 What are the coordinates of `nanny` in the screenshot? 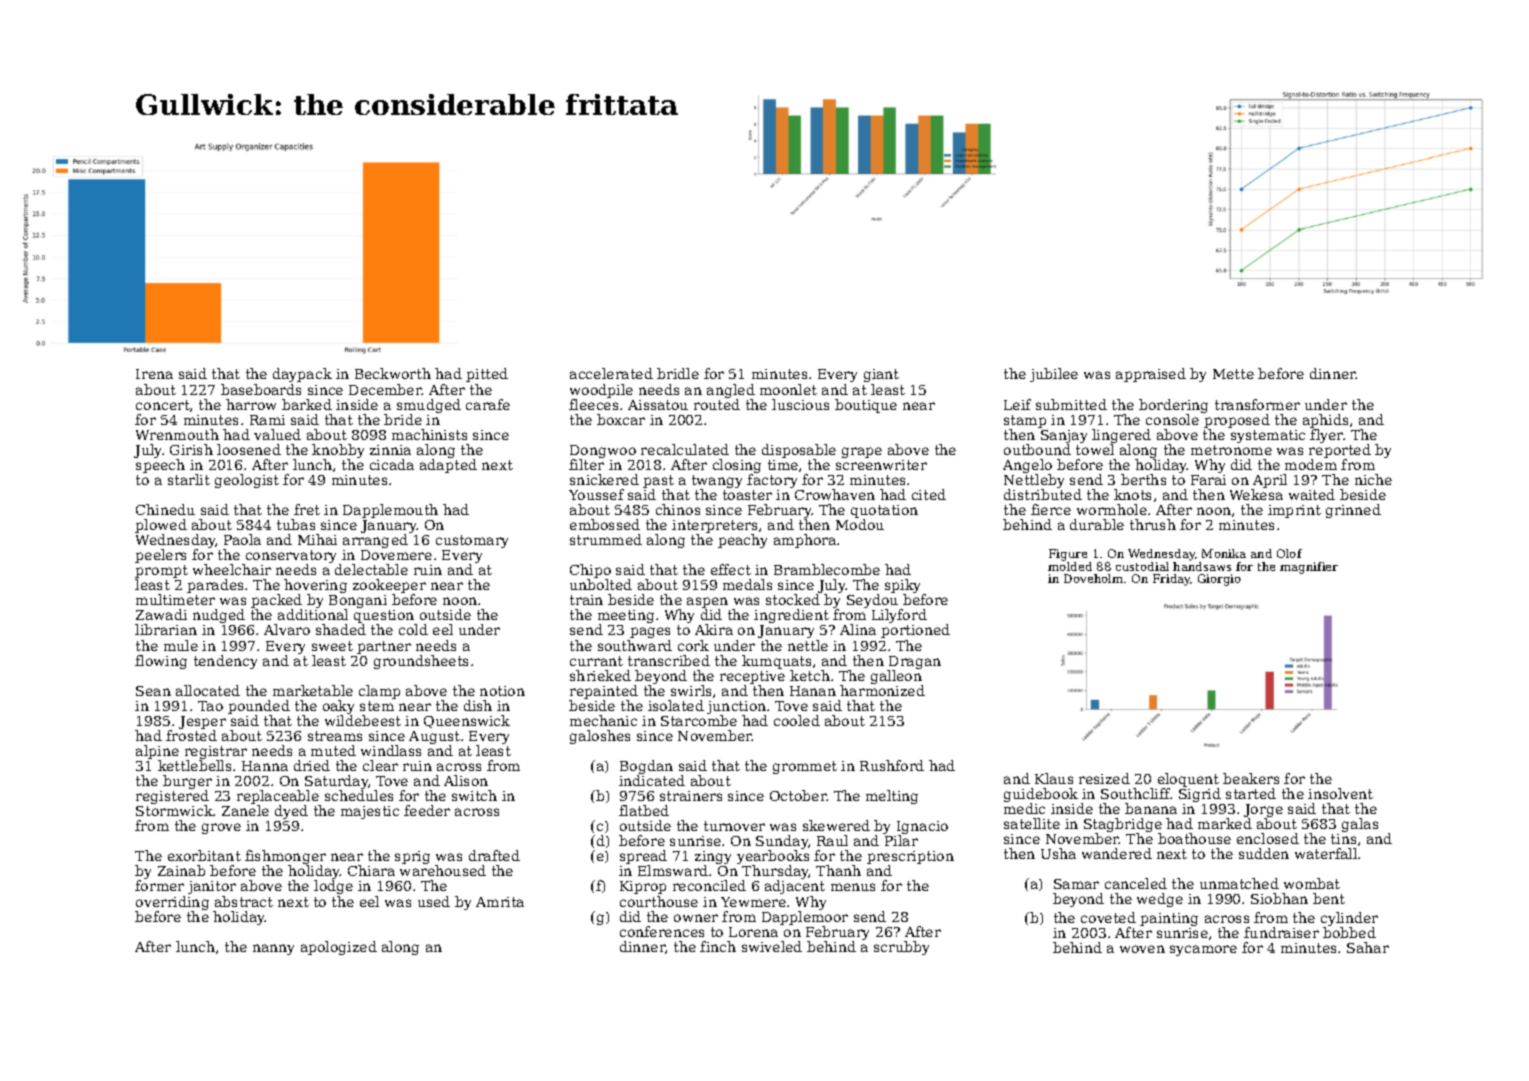 It's located at (273, 949).
